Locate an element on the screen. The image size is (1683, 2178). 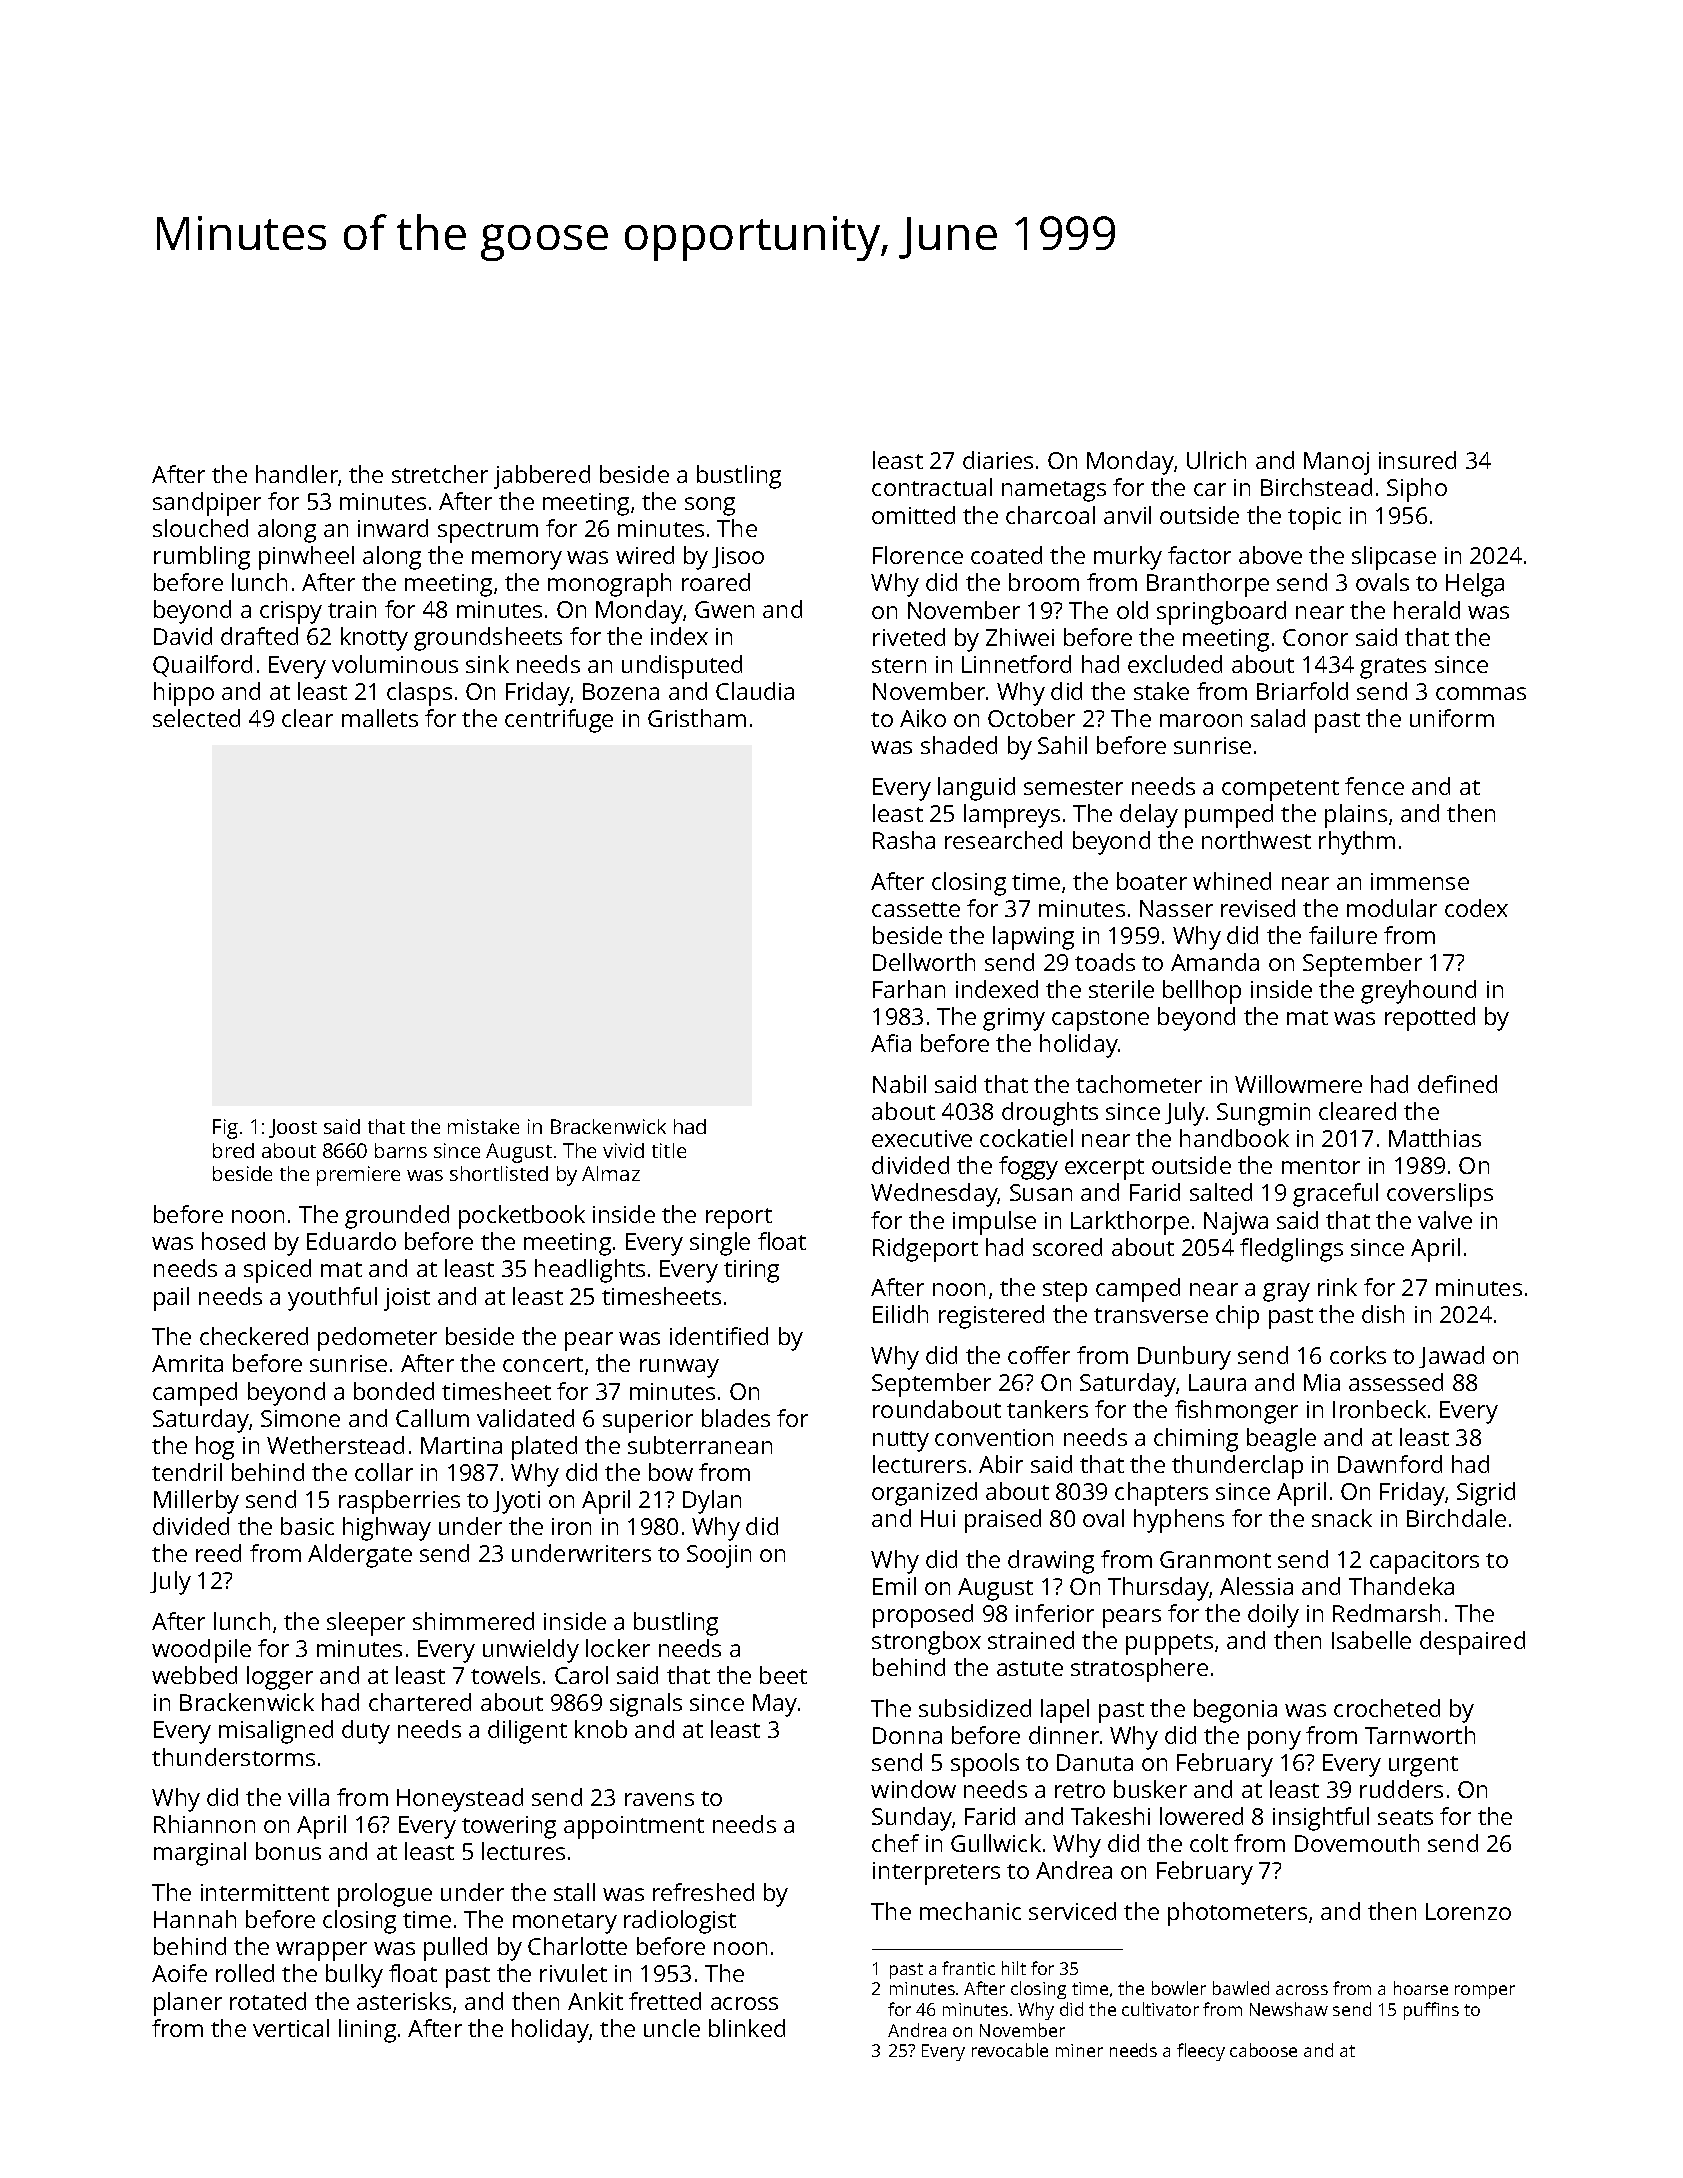
boater is located at coordinates (1152, 881).
